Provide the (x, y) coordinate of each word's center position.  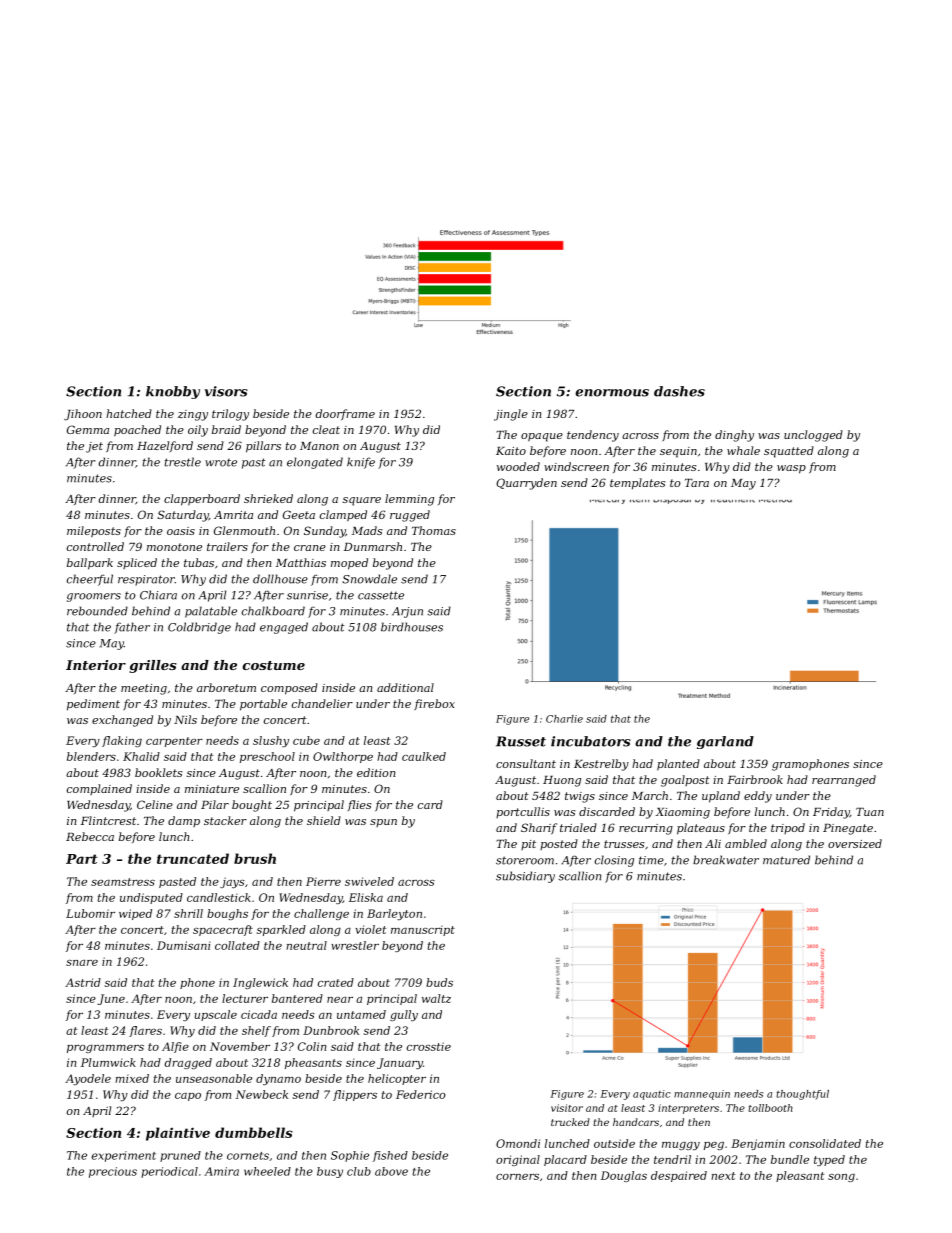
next (723, 1176)
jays (232, 882)
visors (226, 391)
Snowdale (369, 579)
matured (786, 860)
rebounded (97, 611)
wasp (791, 469)
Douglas (624, 1176)
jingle (511, 415)
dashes (679, 391)
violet (370, 929)
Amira (221, 1171)
